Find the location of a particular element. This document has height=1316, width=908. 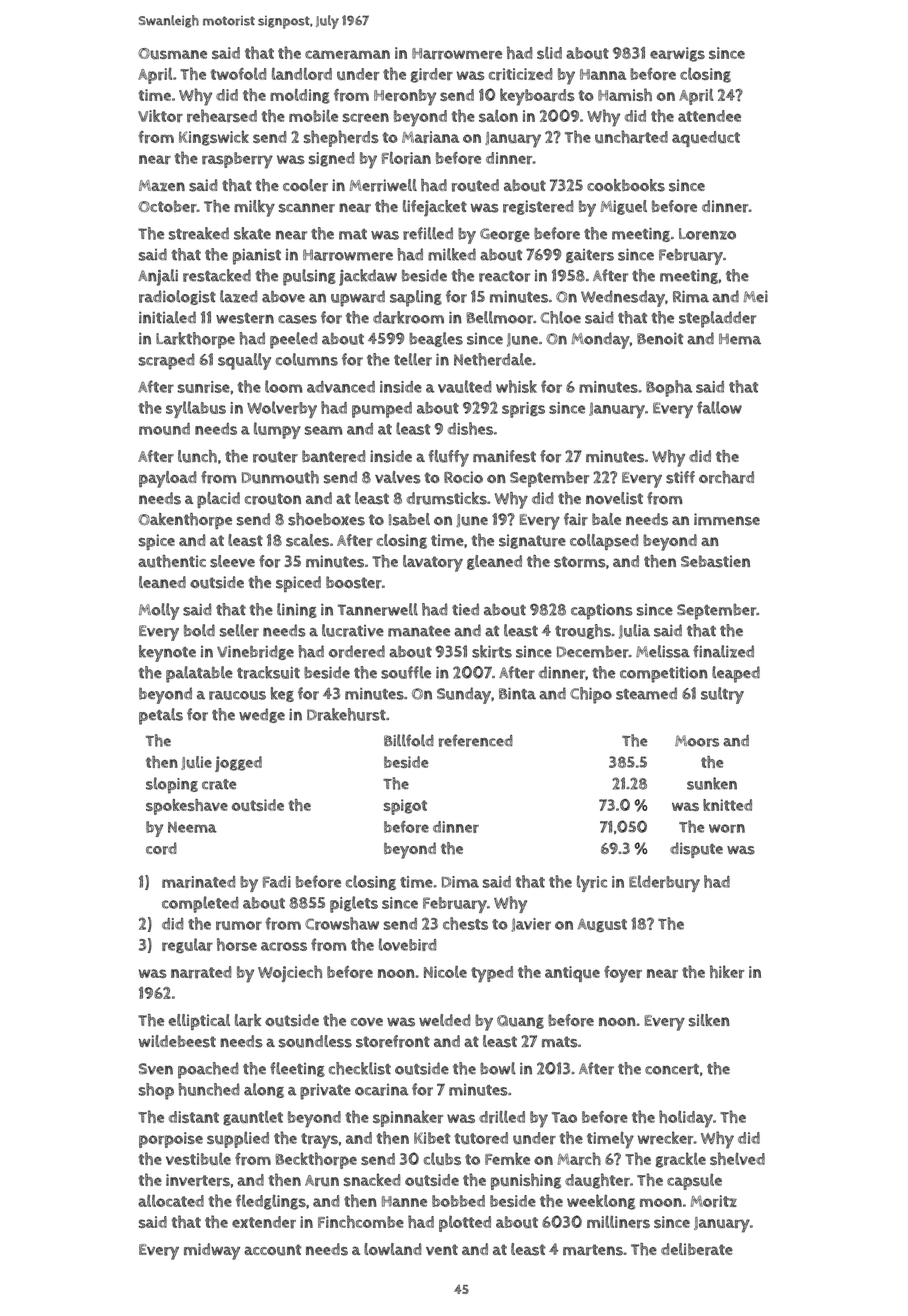

Beckthorpe is located at coordinates (316, 1160).
